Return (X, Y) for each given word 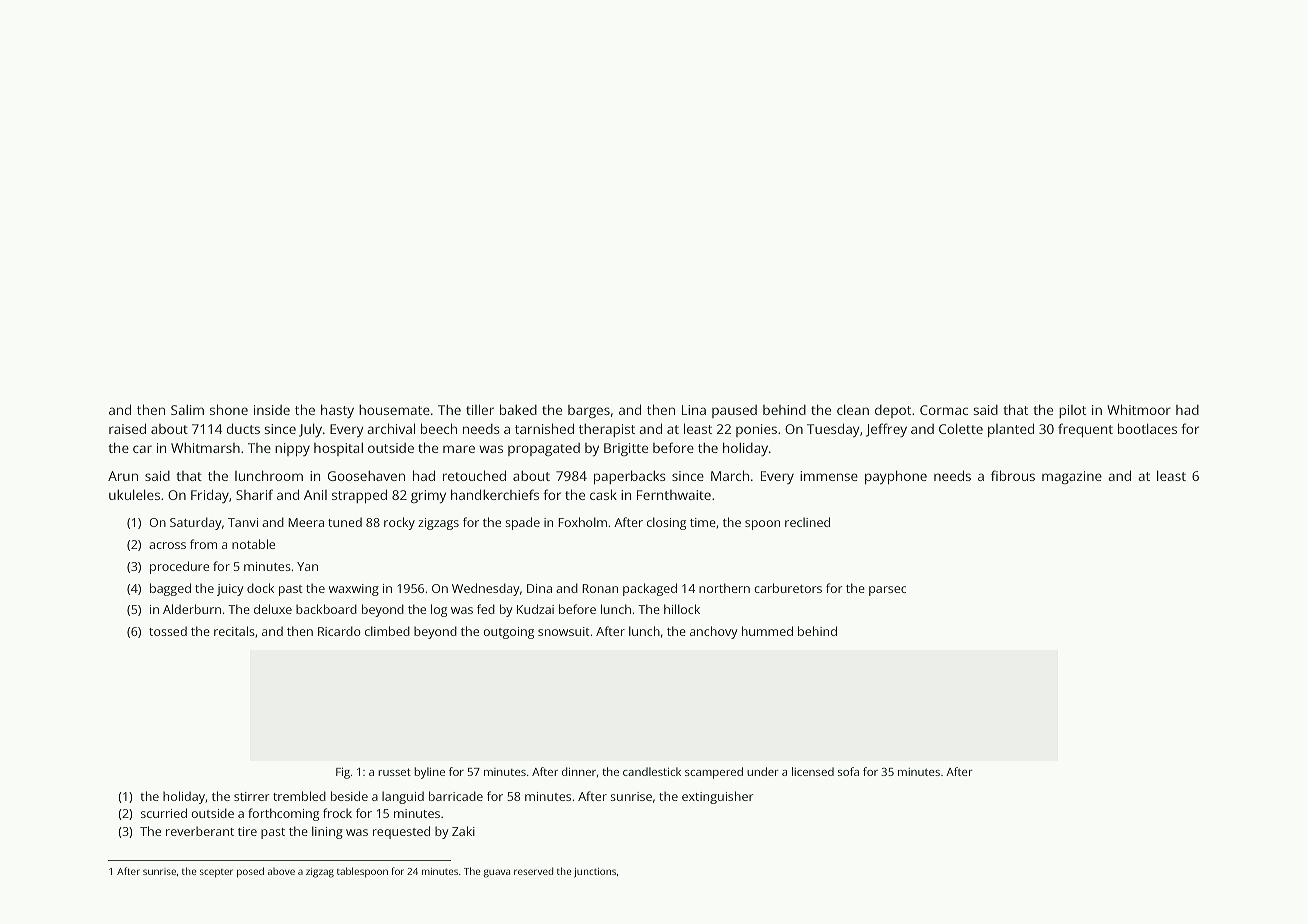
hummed (767, 631)
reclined (807, 522)
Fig (343, 773)
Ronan (600, 588)
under (763, 771)
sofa (848, 771)
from (203, 544)
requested (401, 832)
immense (829, 476)
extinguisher (718, 797)
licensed (813, 771)
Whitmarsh (205, 447)
